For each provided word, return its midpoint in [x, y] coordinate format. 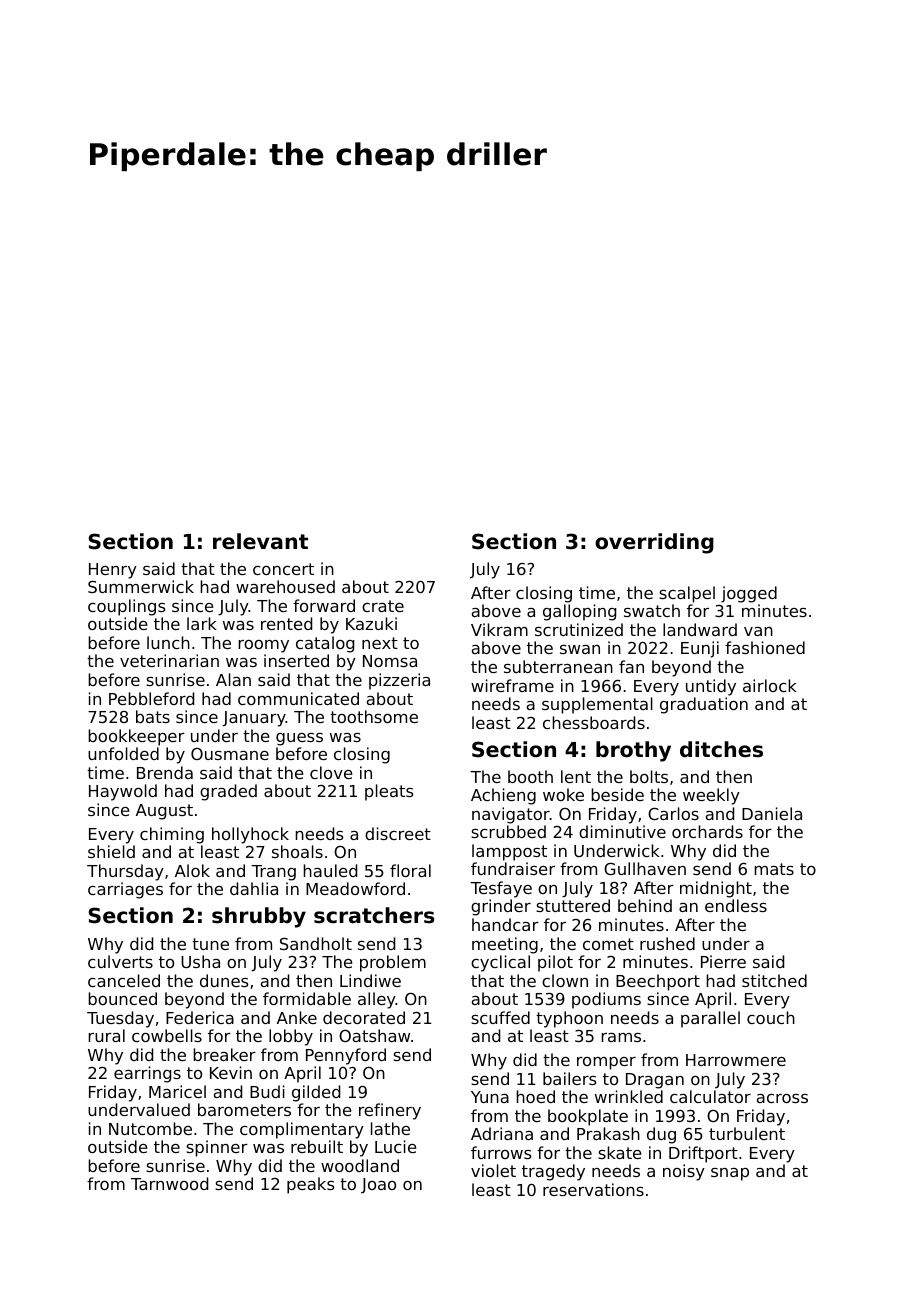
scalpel [687, 594]
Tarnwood [169, 1183]
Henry [113, 571]
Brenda [165, 772]
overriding [654, 543]
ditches [721, 749]
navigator [511, 815]
